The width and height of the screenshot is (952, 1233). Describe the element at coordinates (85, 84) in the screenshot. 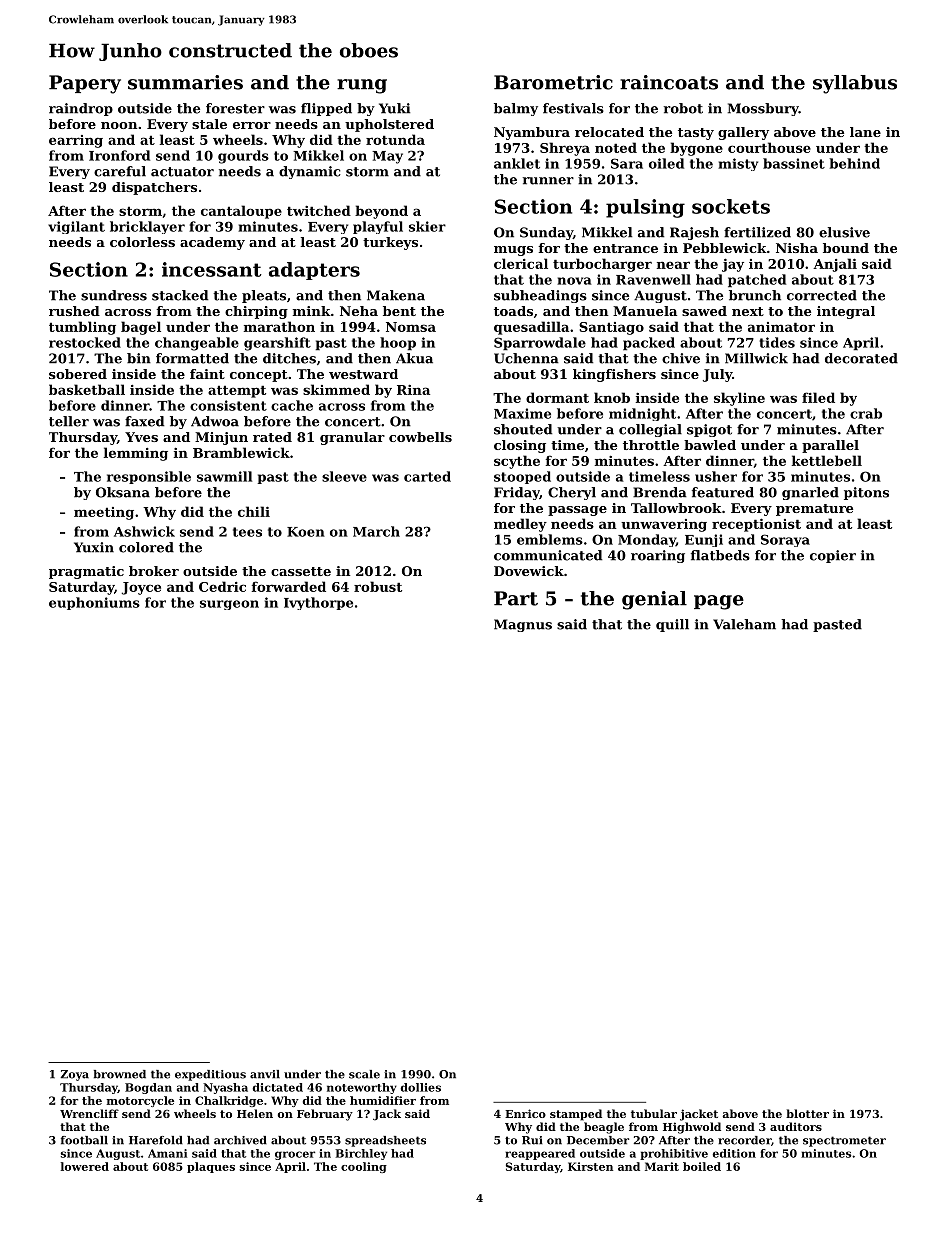

I see `Papery` at that location.
